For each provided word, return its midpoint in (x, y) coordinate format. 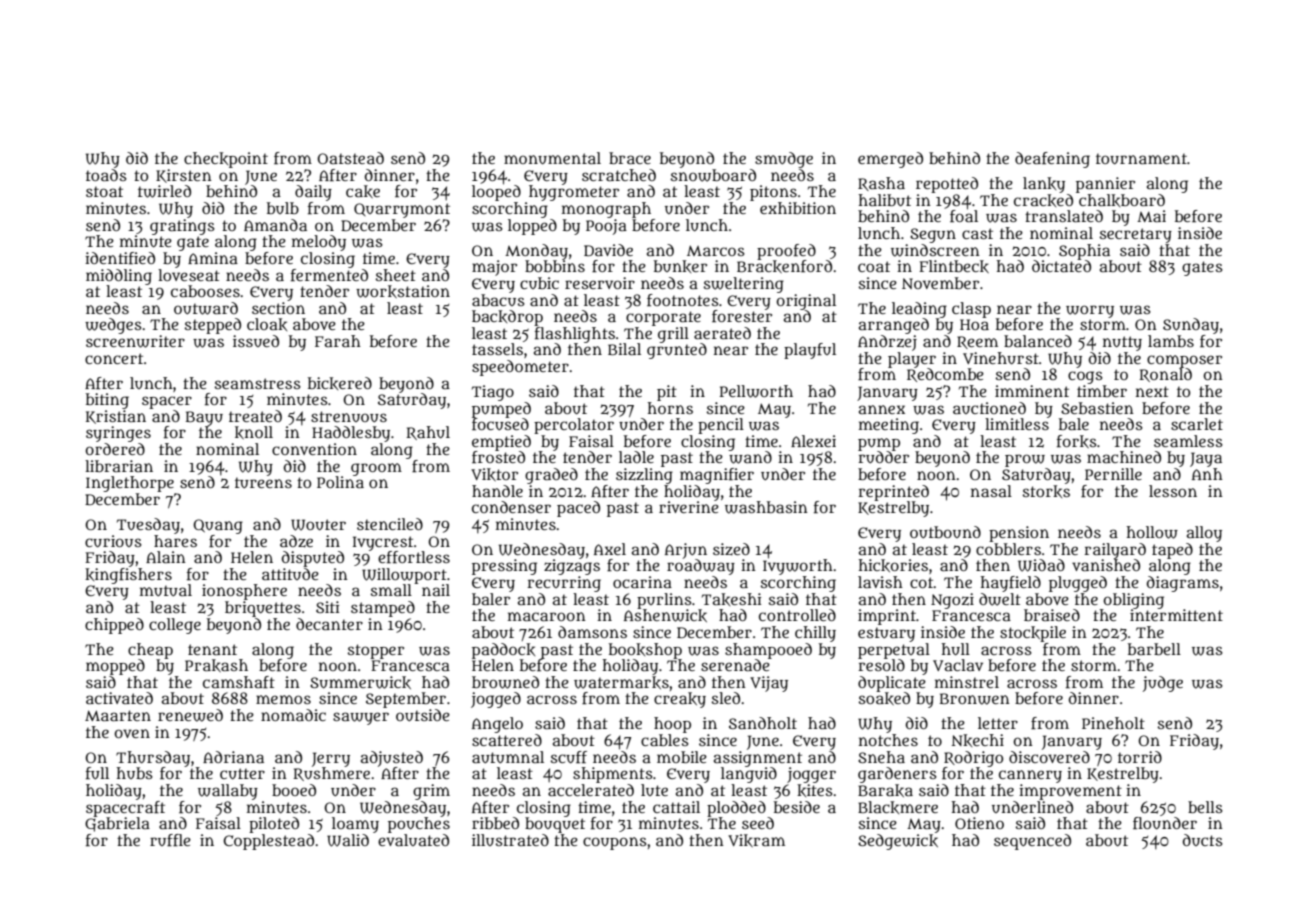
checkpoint (226, 160)
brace (630, 158)
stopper (376, 651)
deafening (1052, 160)
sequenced (1032, 842)
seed (758, 823)
